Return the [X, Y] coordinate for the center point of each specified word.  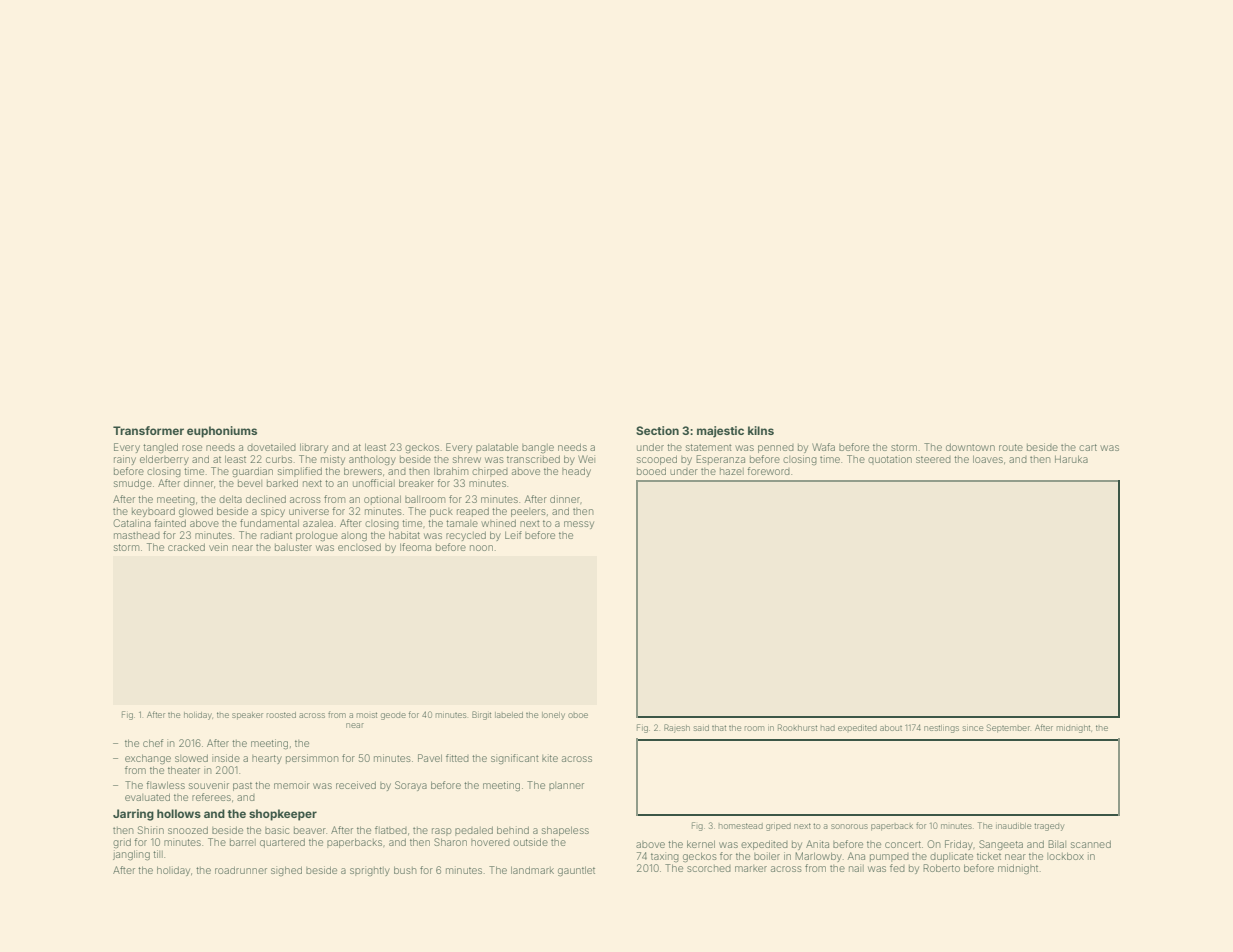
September [1008, 728]
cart [1088, 447]
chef [153, 743]
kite [550, 758]
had [827, 728]
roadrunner [241, 870]
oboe [578, 715]
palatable [497, 448]
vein [218, 547]
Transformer [148, 430]
